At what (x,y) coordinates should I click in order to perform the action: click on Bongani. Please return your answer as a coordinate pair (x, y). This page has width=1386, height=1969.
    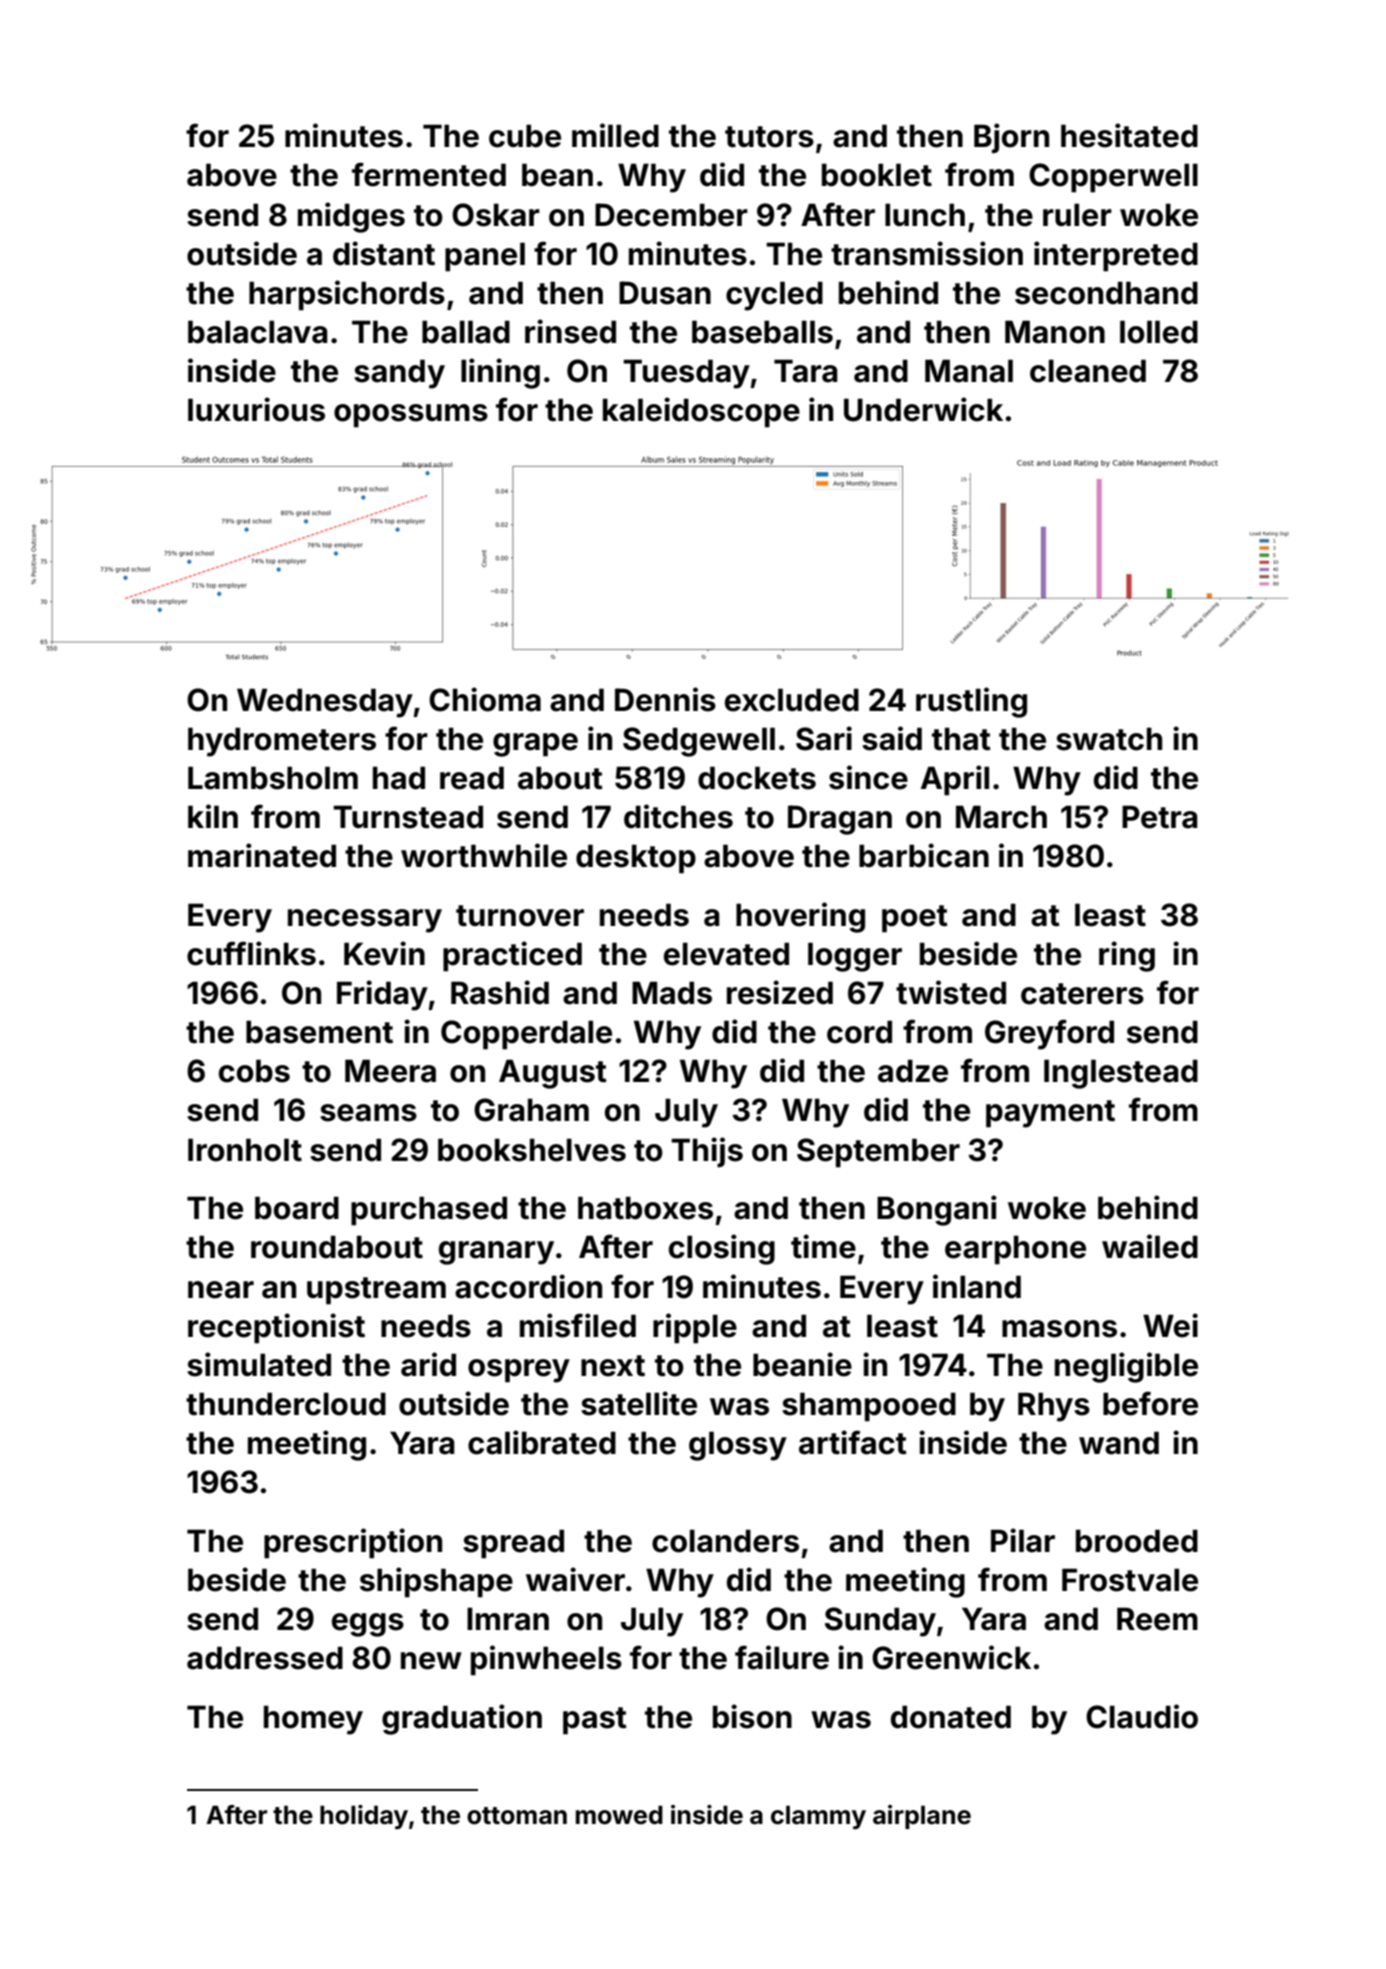
    Looking at the image, I should click on (937, 1210).
